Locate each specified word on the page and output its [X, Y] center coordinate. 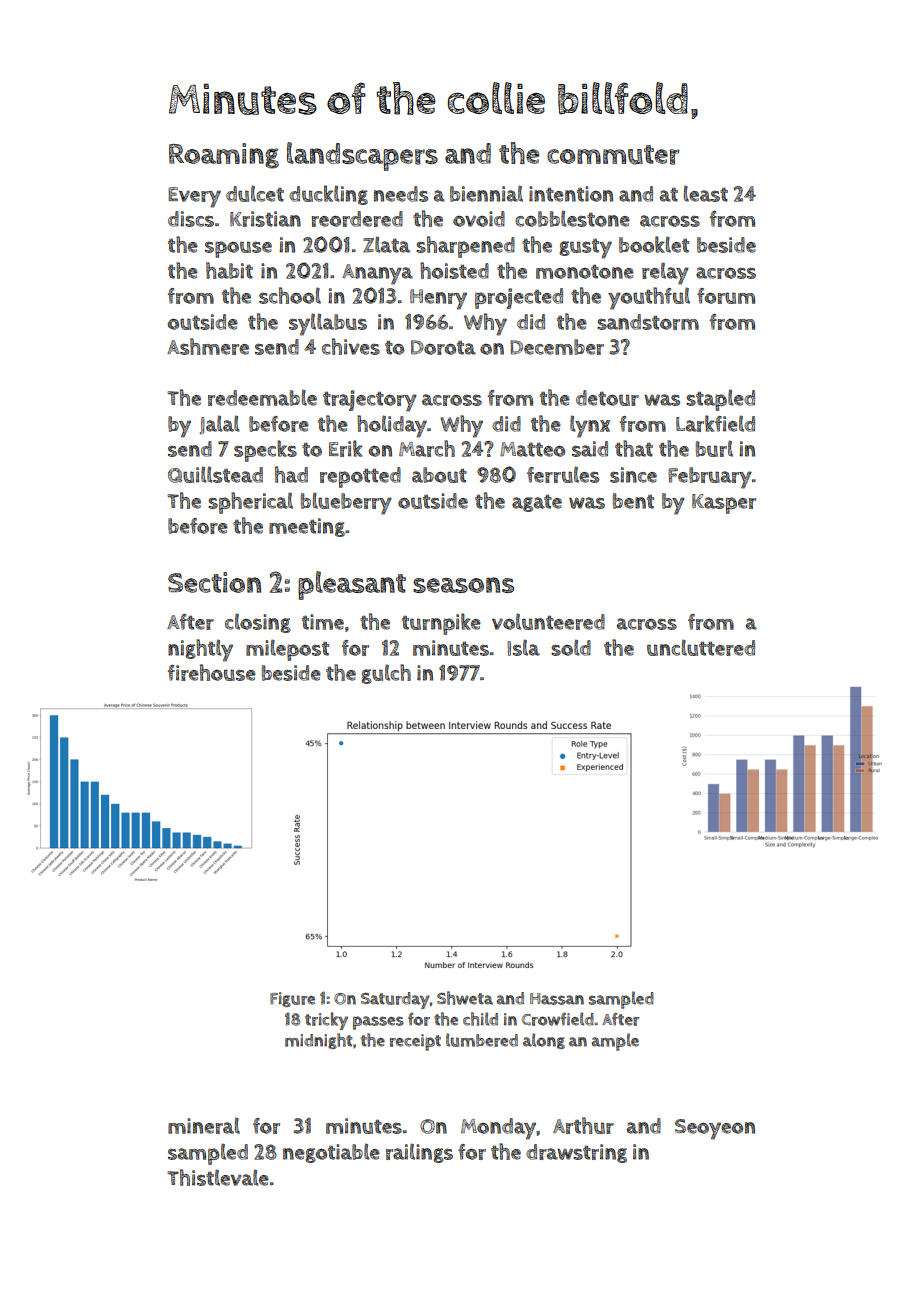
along [544, 1041]
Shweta [465, 998]
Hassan [557, 999]
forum [726, 296]
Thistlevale [218, 1177]
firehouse [211, 672]
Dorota [443, 347]
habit [229, 270]
